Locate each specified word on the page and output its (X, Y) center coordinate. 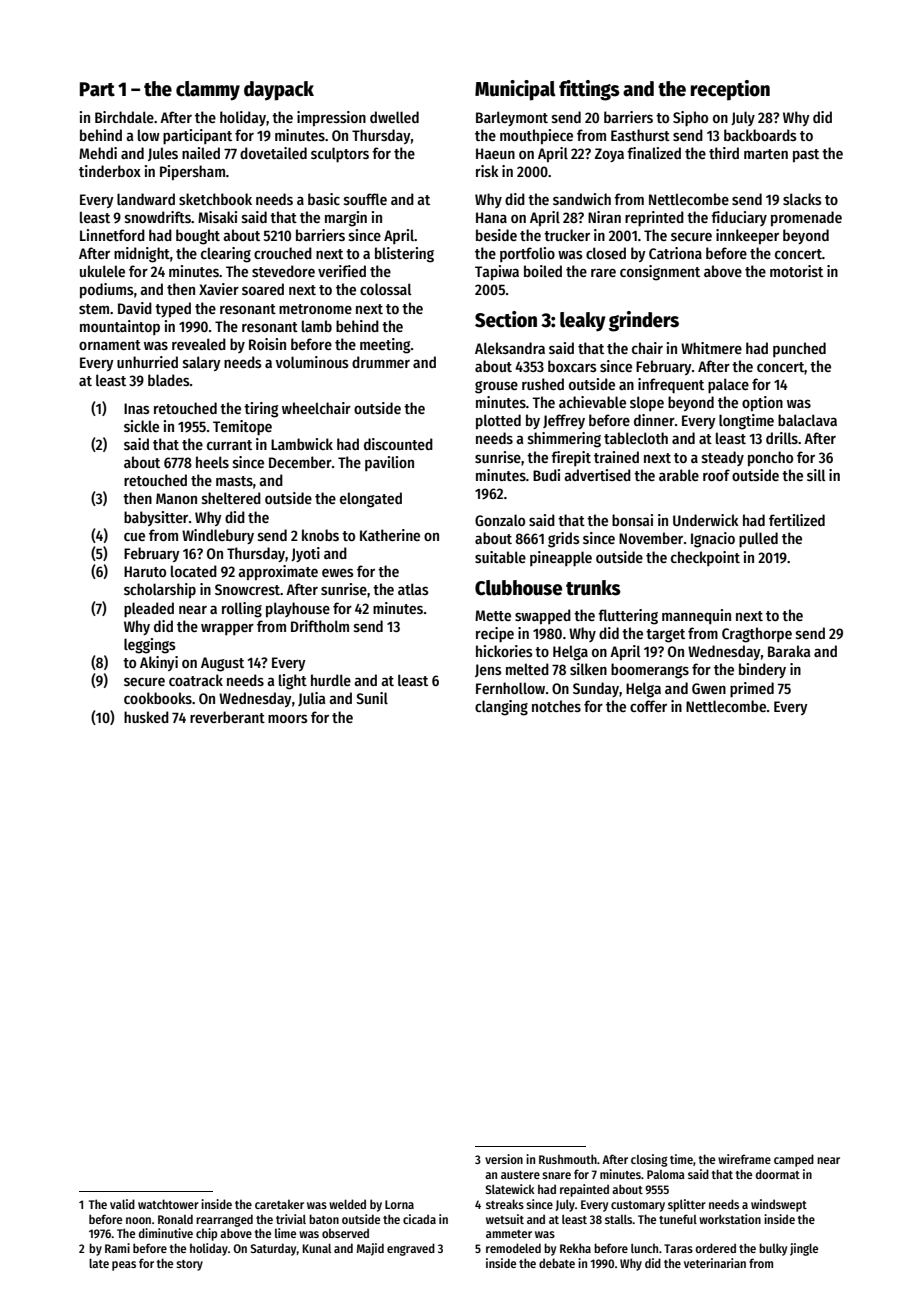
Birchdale (124, 117)
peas (124, 1266)
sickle (141, 426)
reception (730, 90)
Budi (546, 475)
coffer (648, 706)
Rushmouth (568, 1159)
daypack (279, 91)
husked (146, 717)
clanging (501, 708)
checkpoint (705, 558)
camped (794, 1160)
